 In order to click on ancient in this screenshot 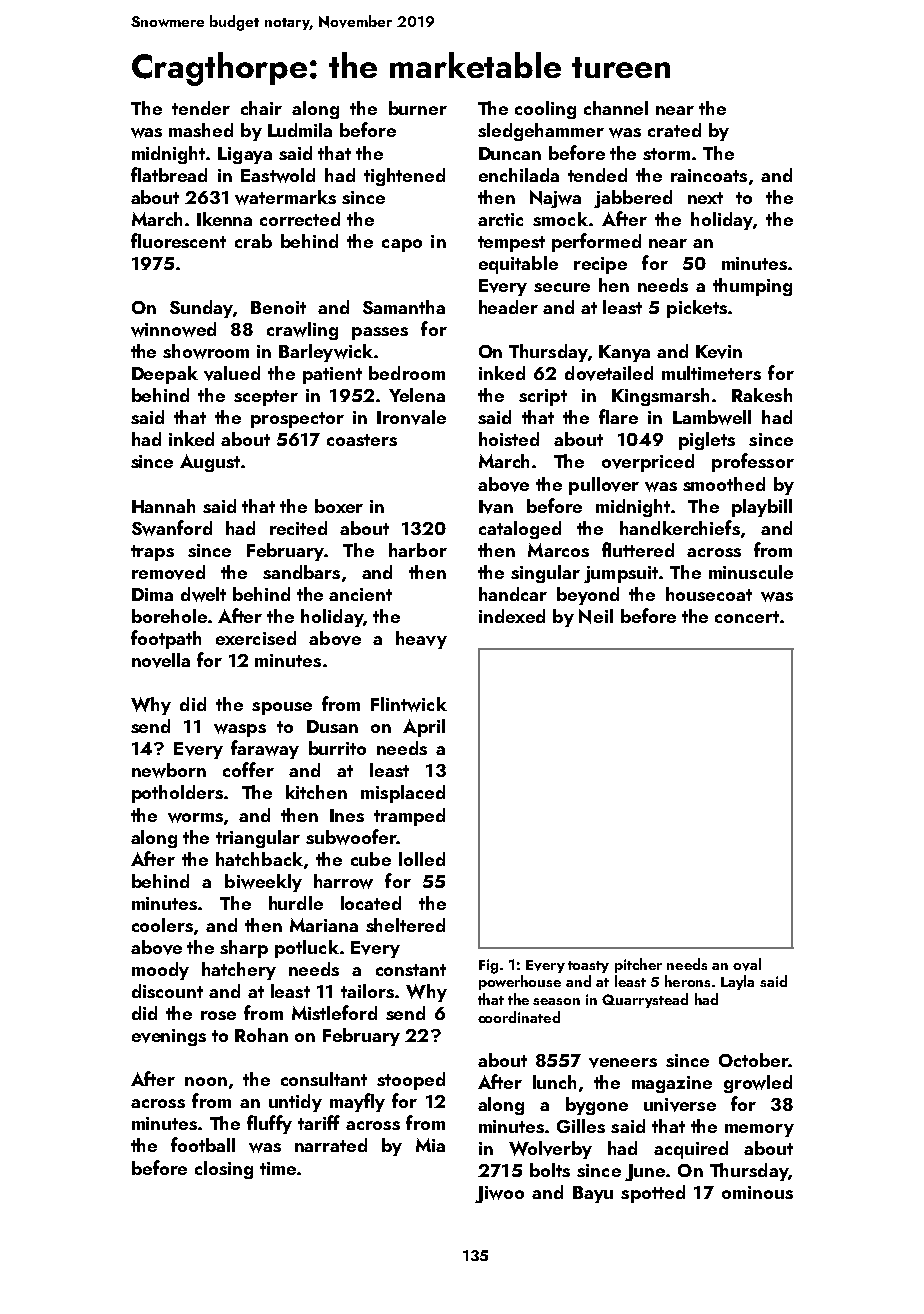, I will do `click(360, 594)`.
